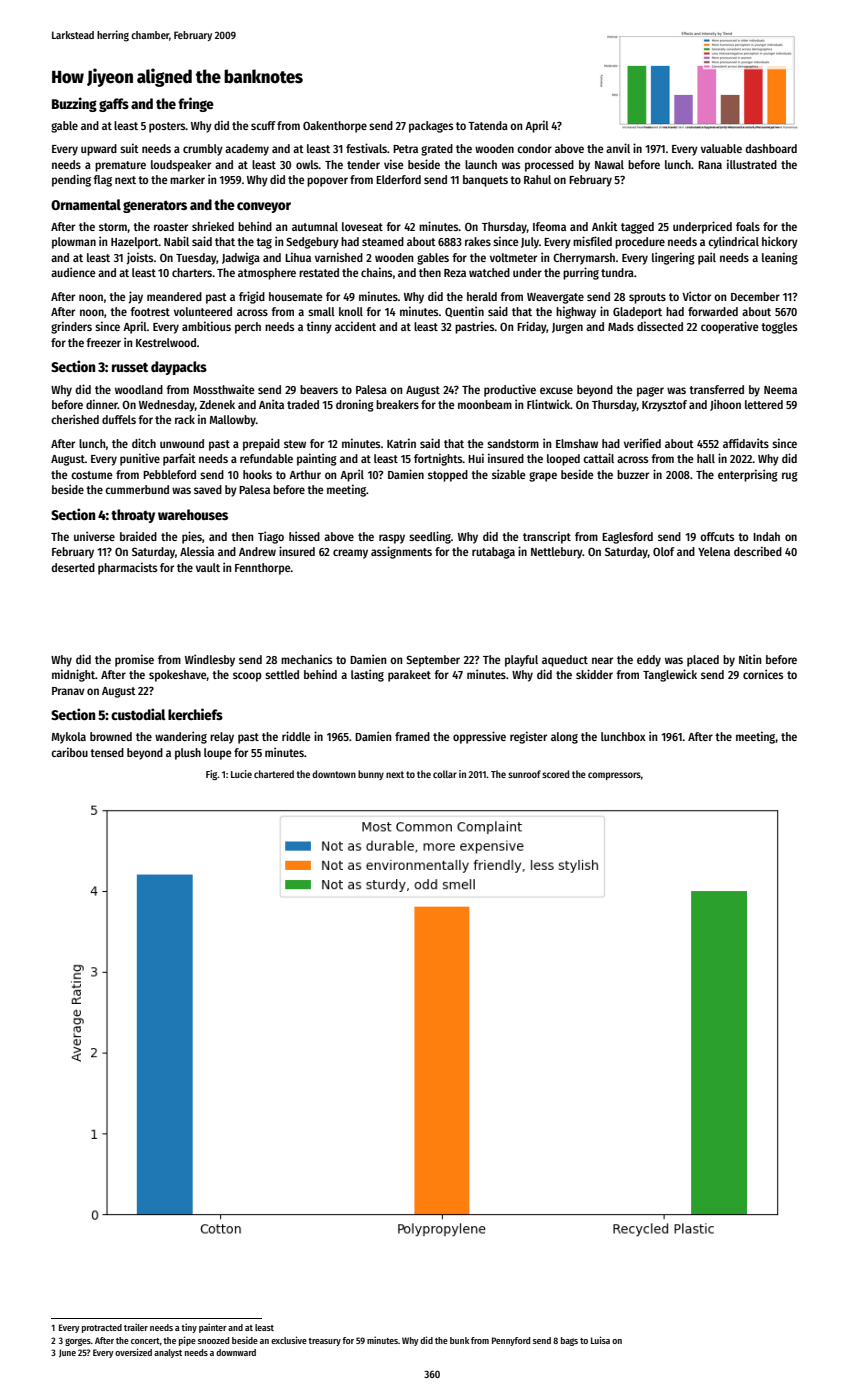  What do you see at coordinates (241, 774) in the page?
I see `Lucie` at bounding box center [241, 774].
